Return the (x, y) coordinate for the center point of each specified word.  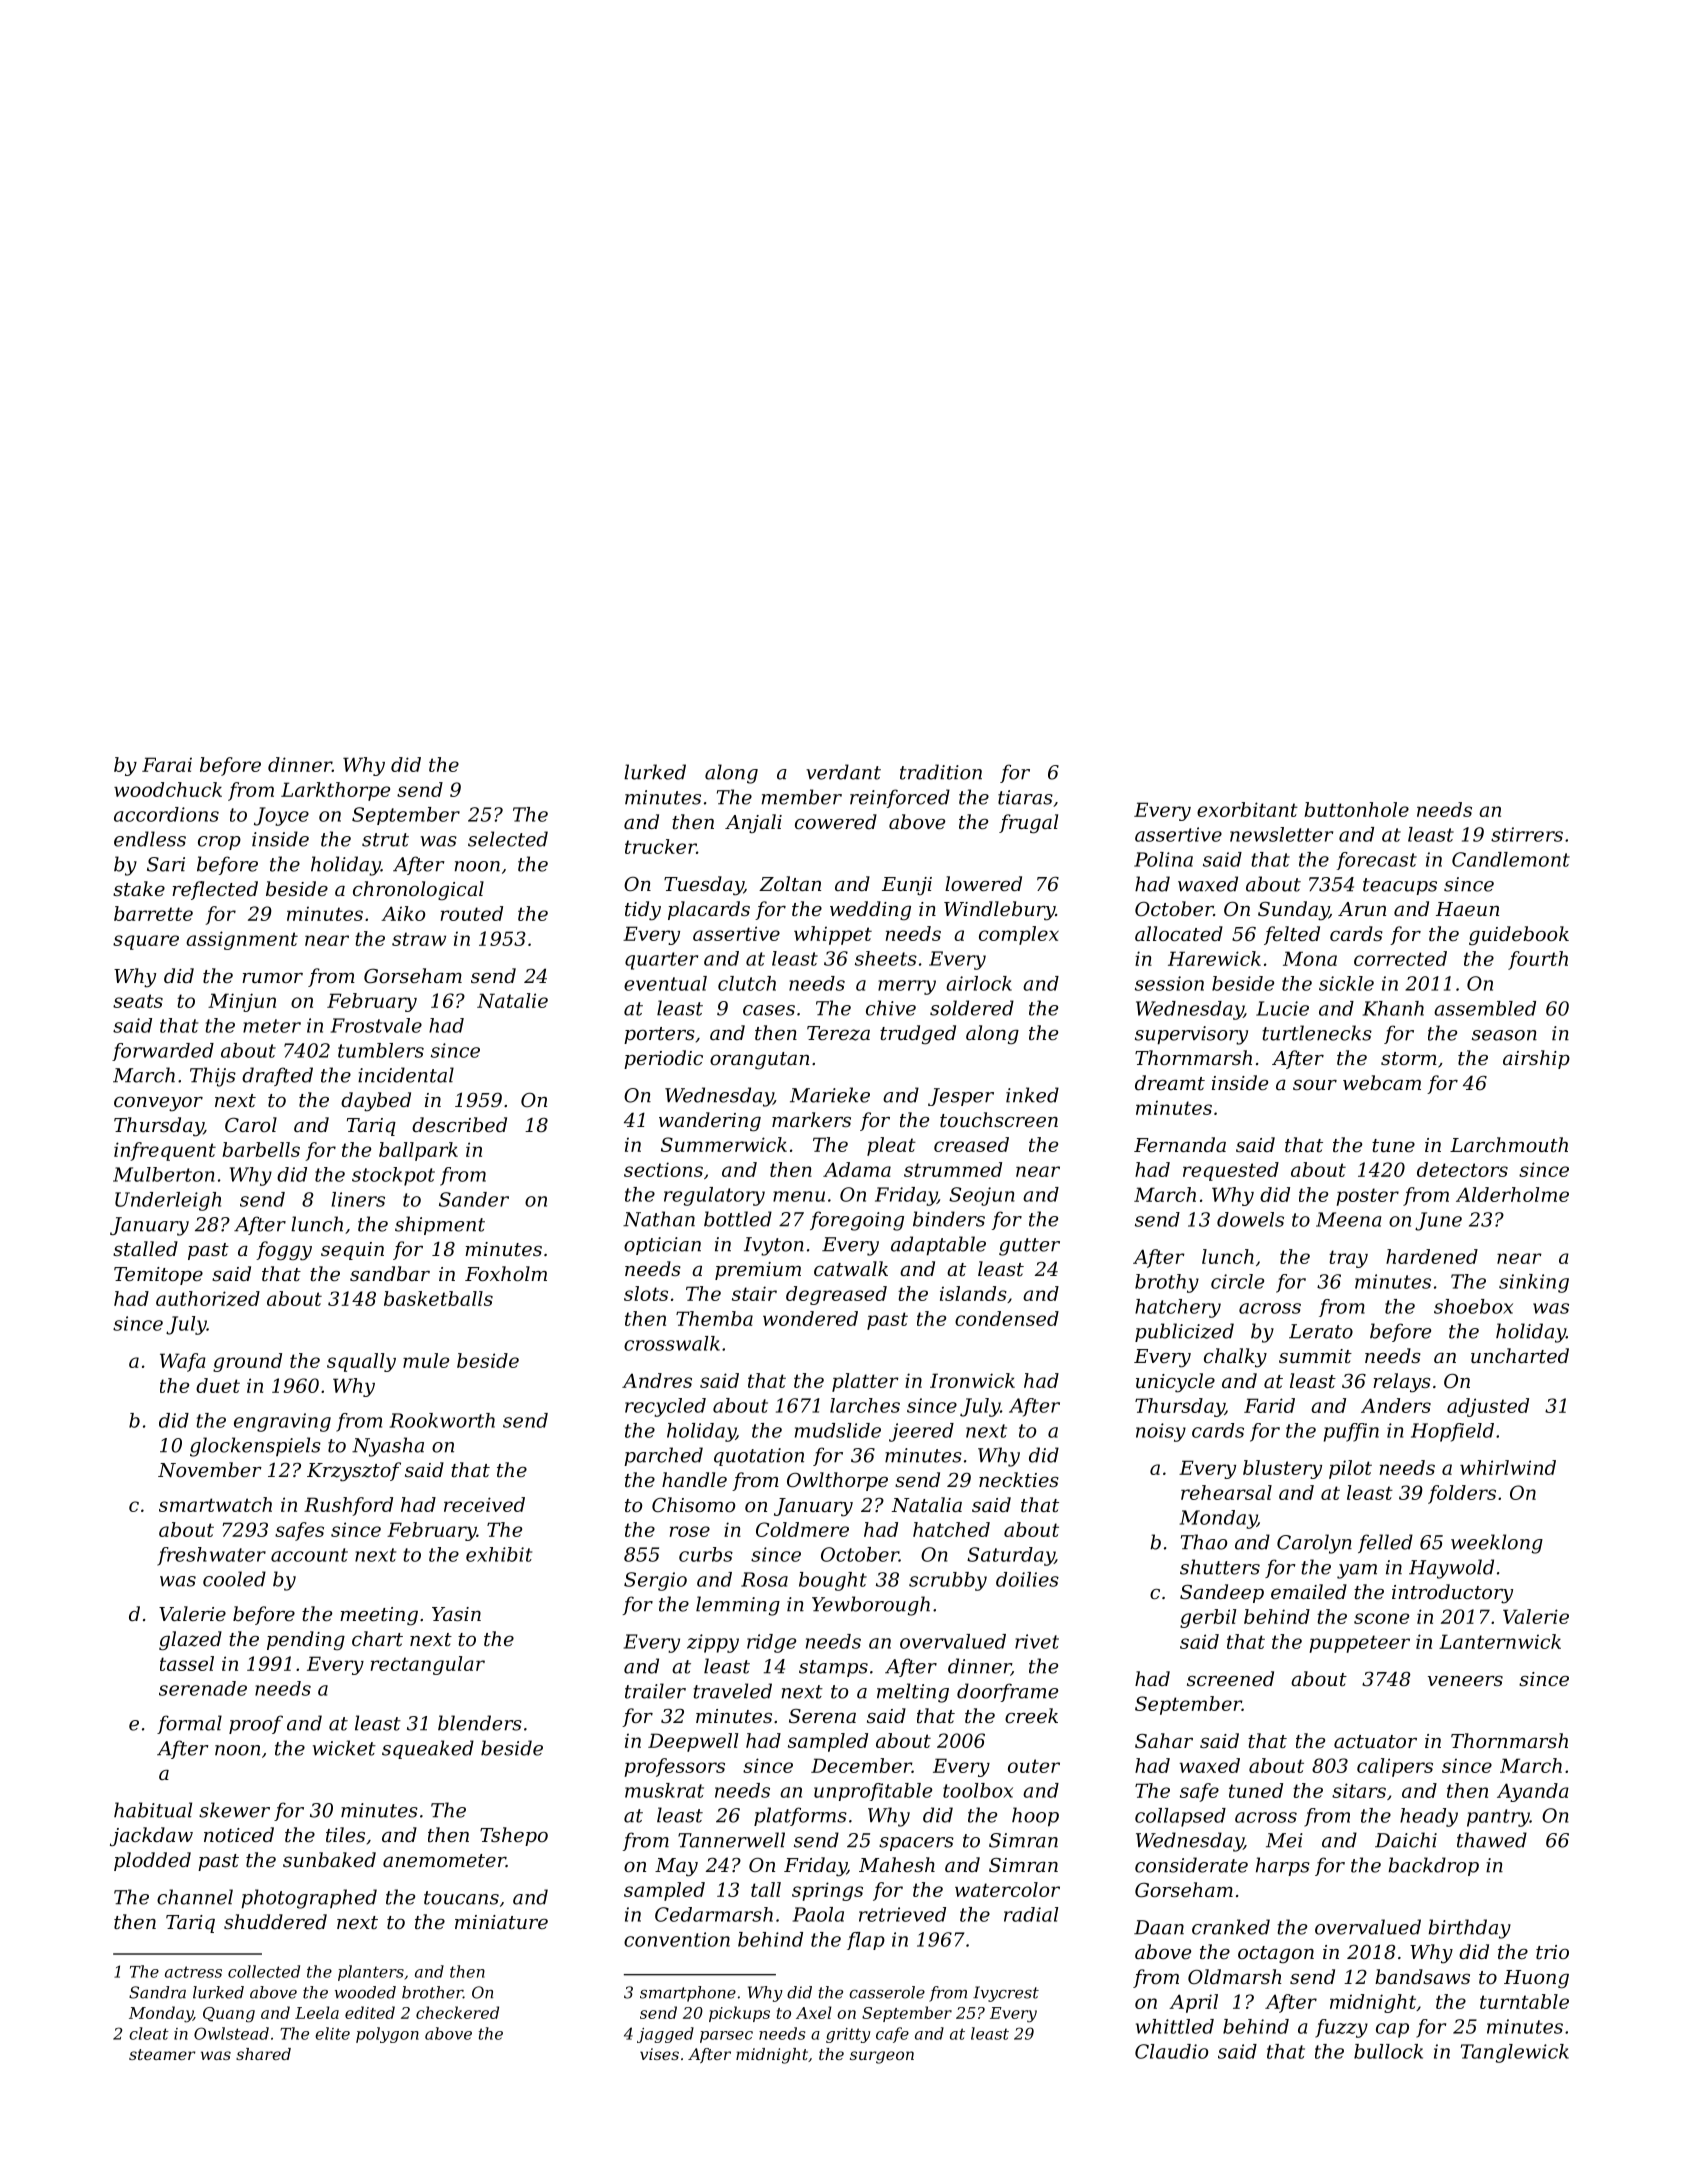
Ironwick (972, 1380)
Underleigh (168, 1201)
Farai (167, 764)
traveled (733, 1691)
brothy (1167, 1283)
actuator (1375, 1741)
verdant (843, 772)
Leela (317, 2012)
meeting (379, 1616)
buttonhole (1356, 809)
